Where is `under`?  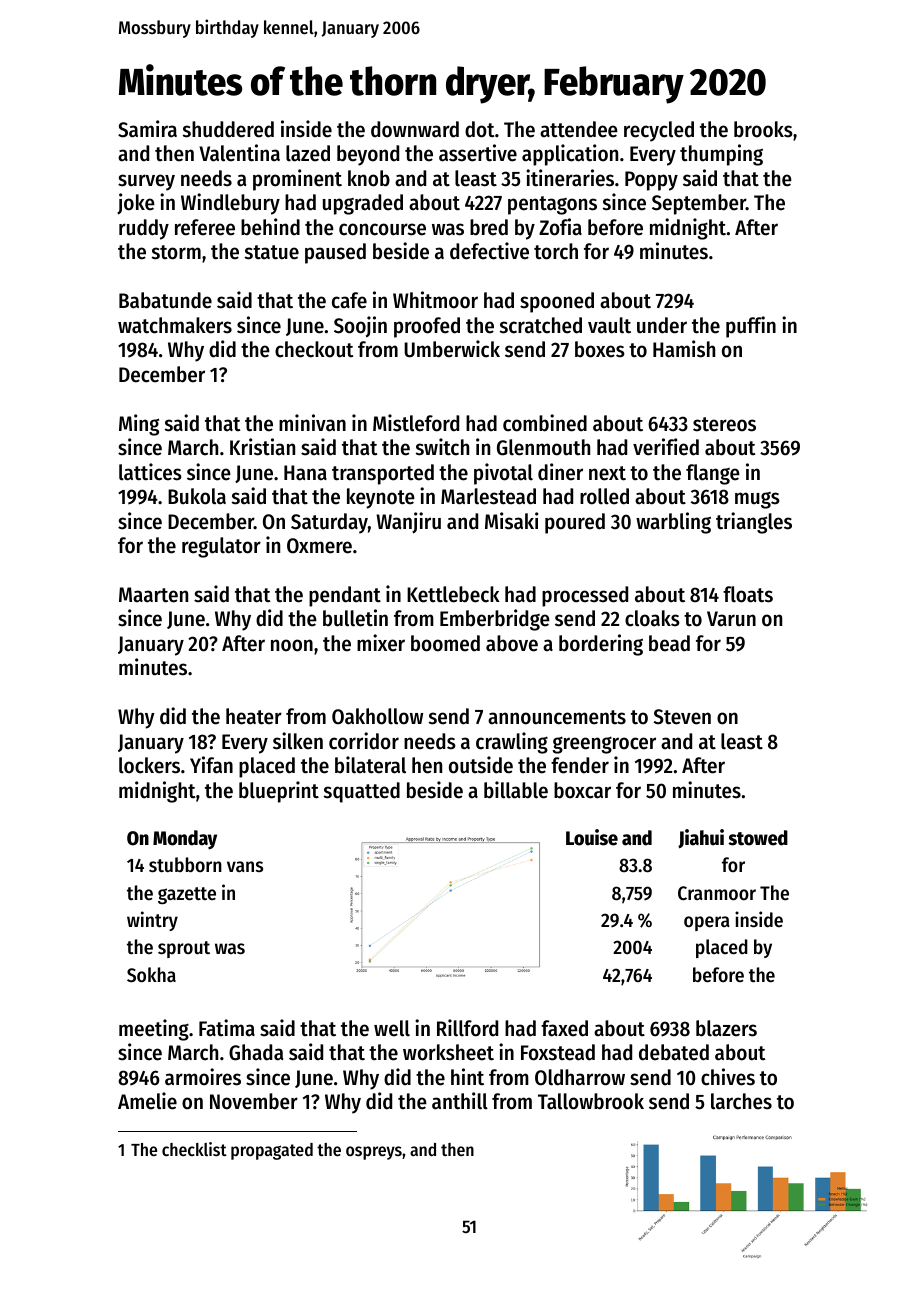 under is located at coordinates (662, 325).
